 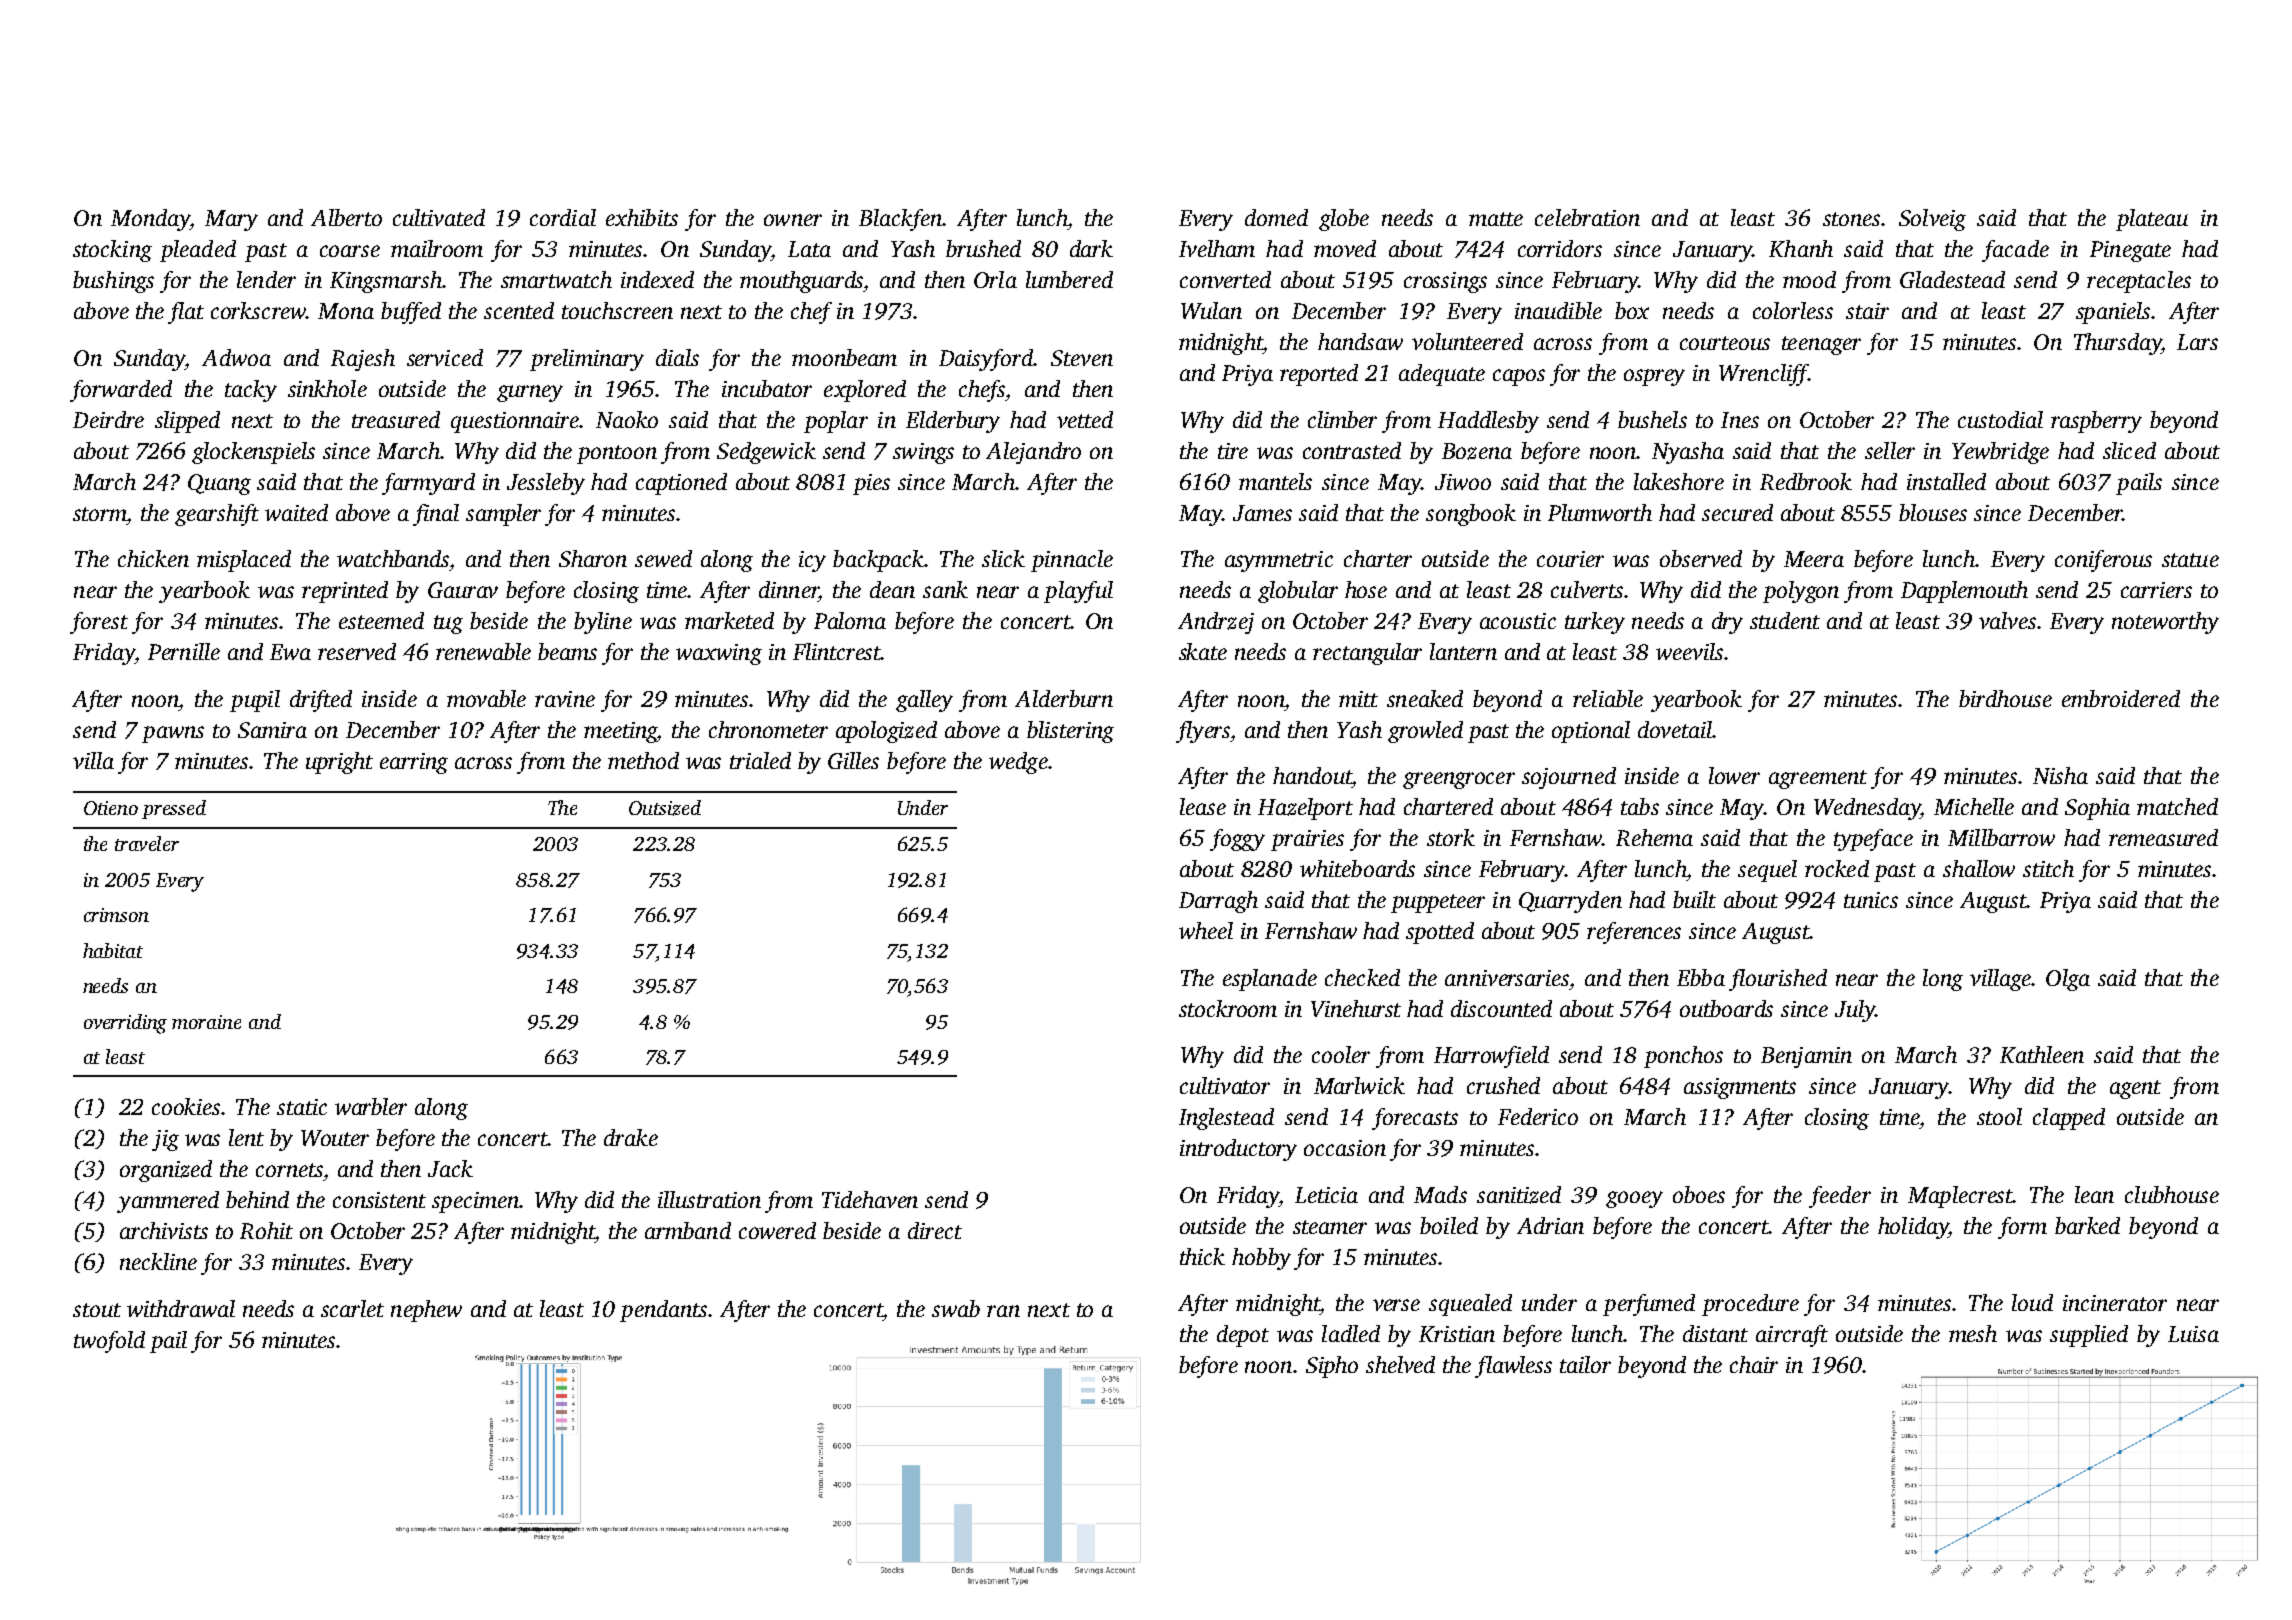 I want to click on tailor, so click(x=1585, y=1364).
